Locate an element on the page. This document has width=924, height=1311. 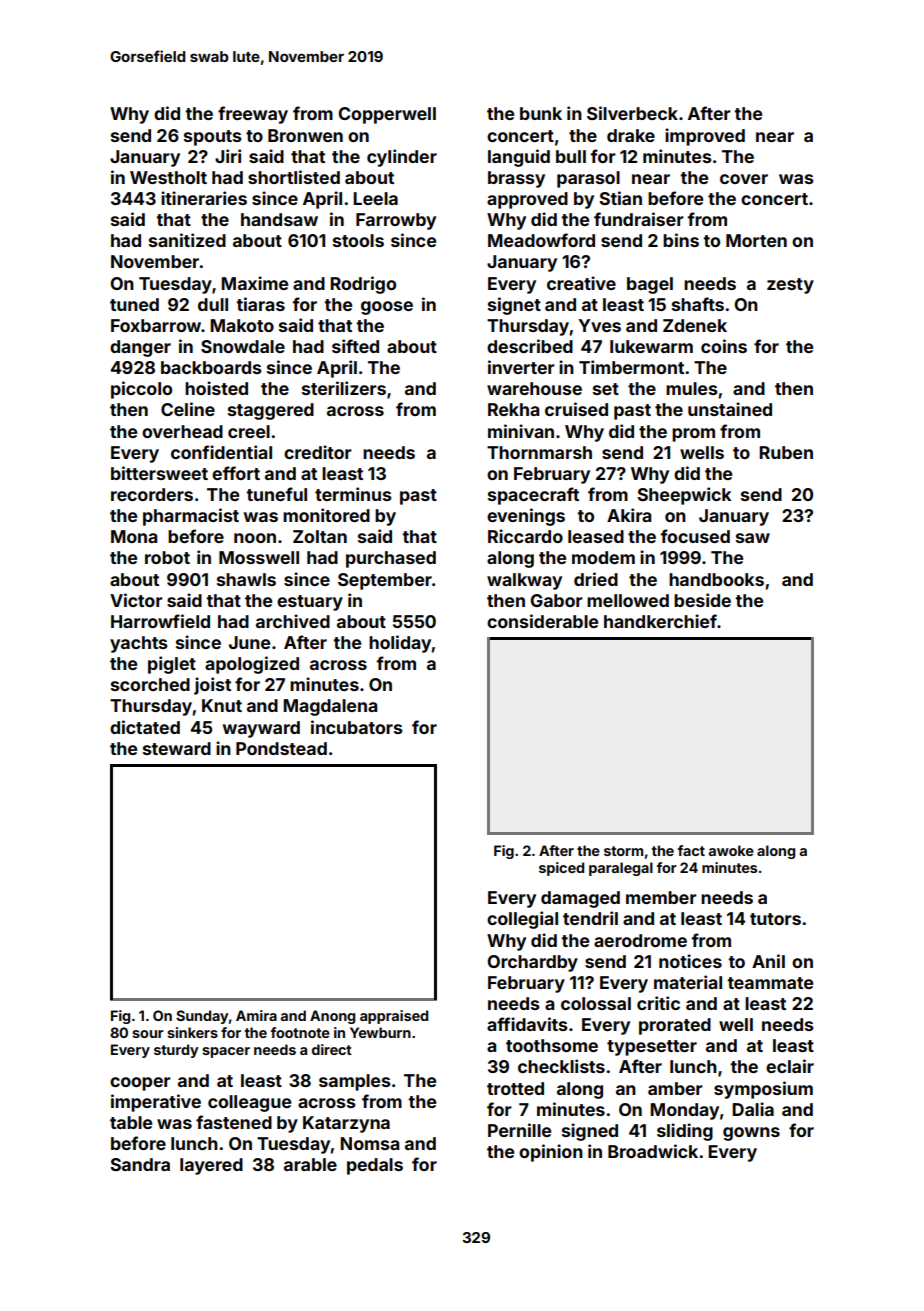
Silverbeck is located at coordinates (632, 113).
